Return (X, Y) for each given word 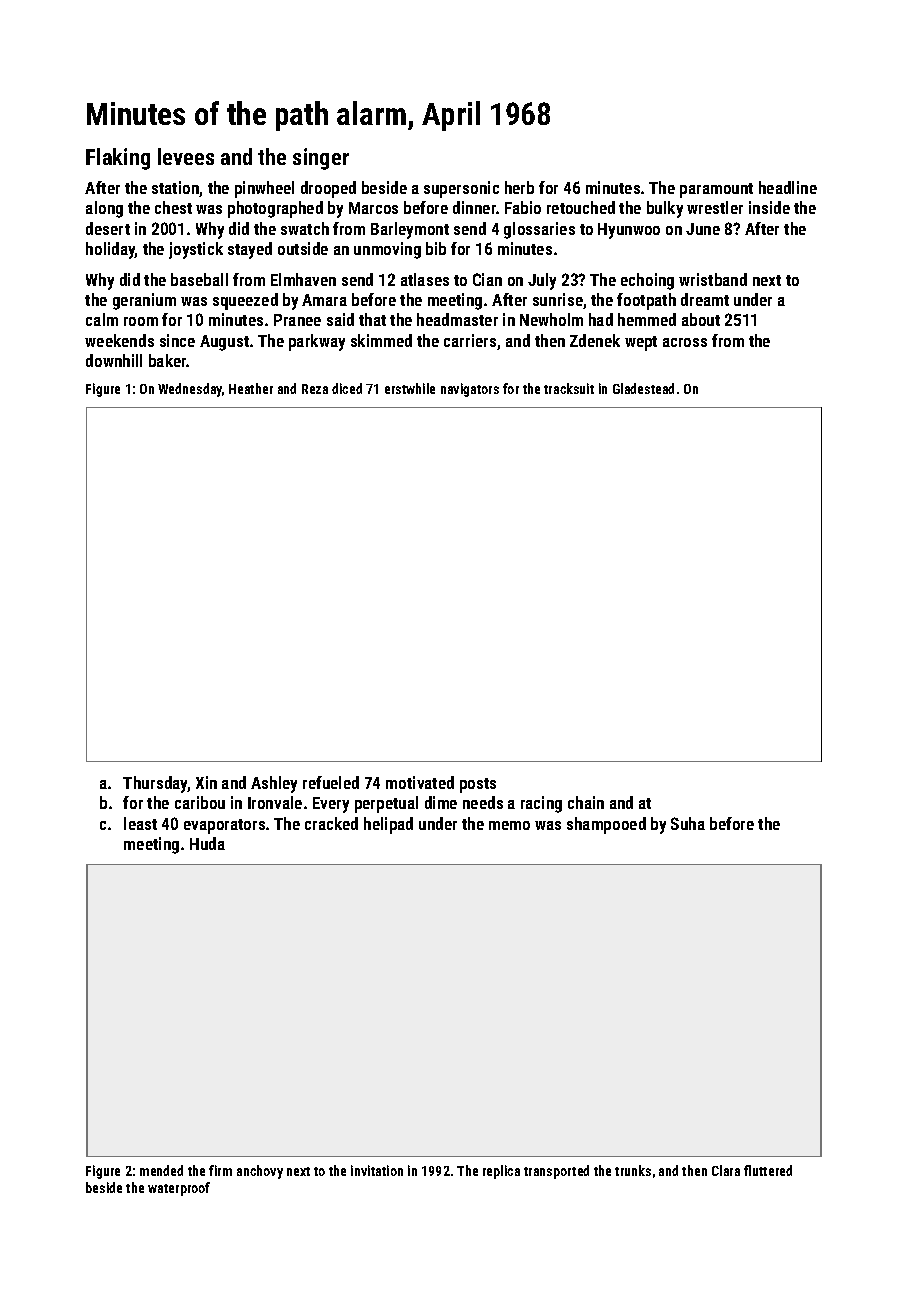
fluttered (768, 1170)
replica (501, 1172)
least (140, 823)
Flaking (118, 159)
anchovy (260, 1172)
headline (788, 187)
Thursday (155, 784)
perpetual (386, 804)
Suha (688, 823)
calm (102, 319)
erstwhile (410, 388)
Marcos (373, 208)
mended (161, 1170)
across (685, 342)
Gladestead (643, 388)
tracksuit (569, 388)
